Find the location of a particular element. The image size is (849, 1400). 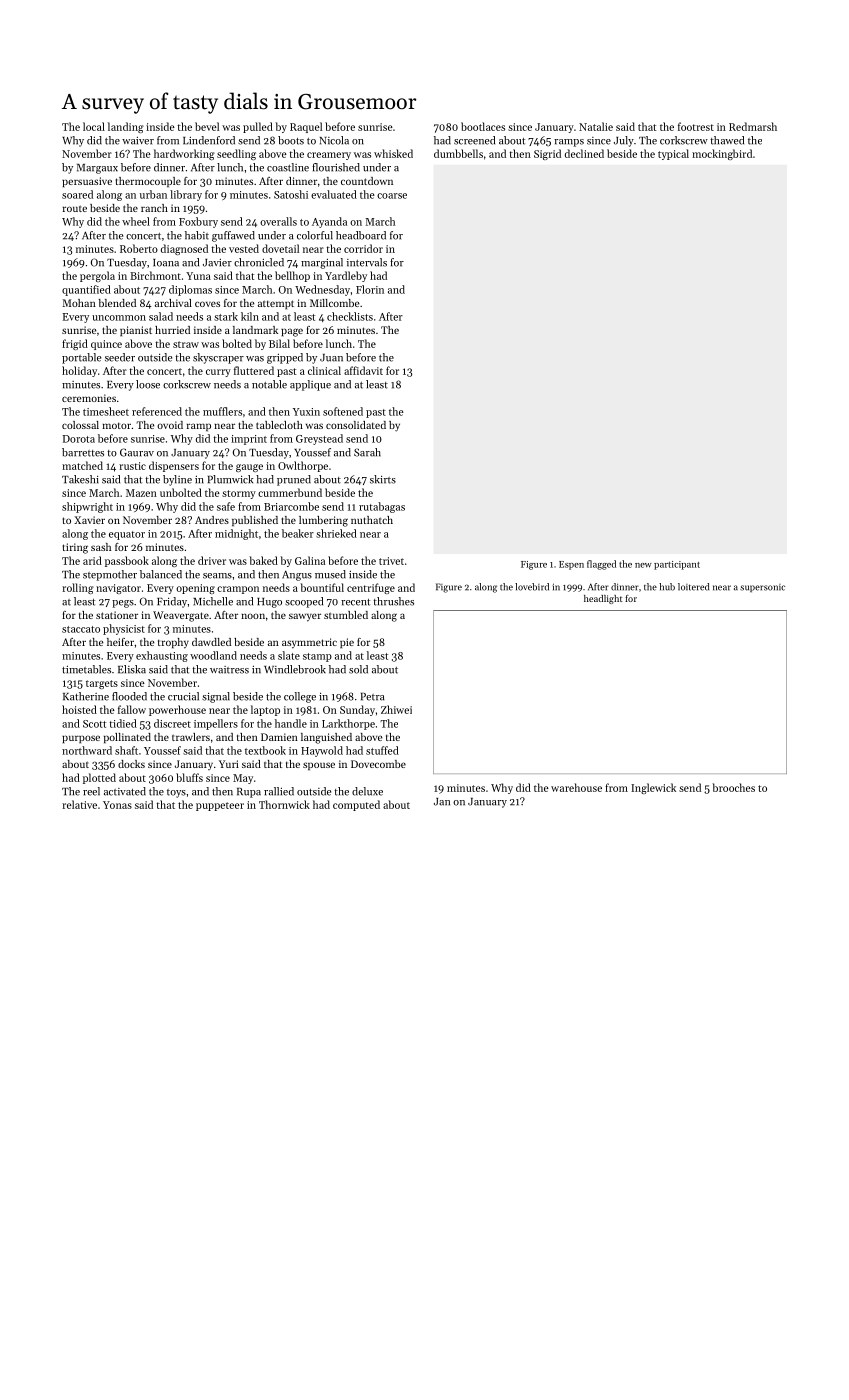

salad is located at coordinates (161, 316).
